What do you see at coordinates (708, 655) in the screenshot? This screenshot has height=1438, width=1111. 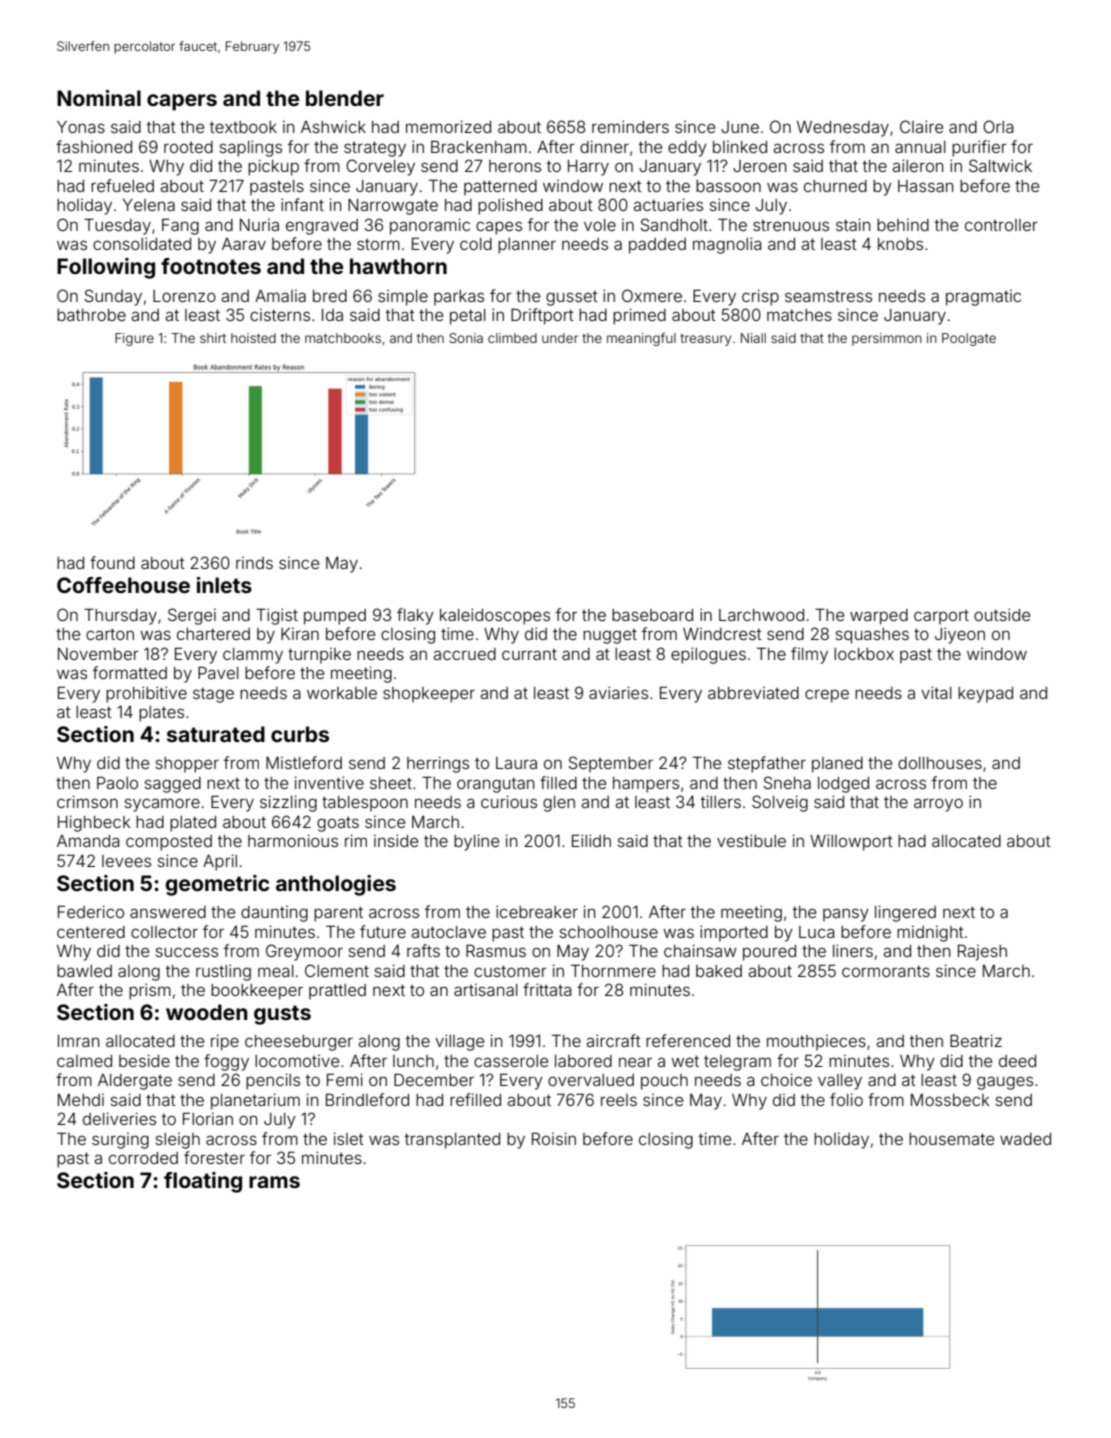 I see `epilogues` at bounding box center [708, 655].
